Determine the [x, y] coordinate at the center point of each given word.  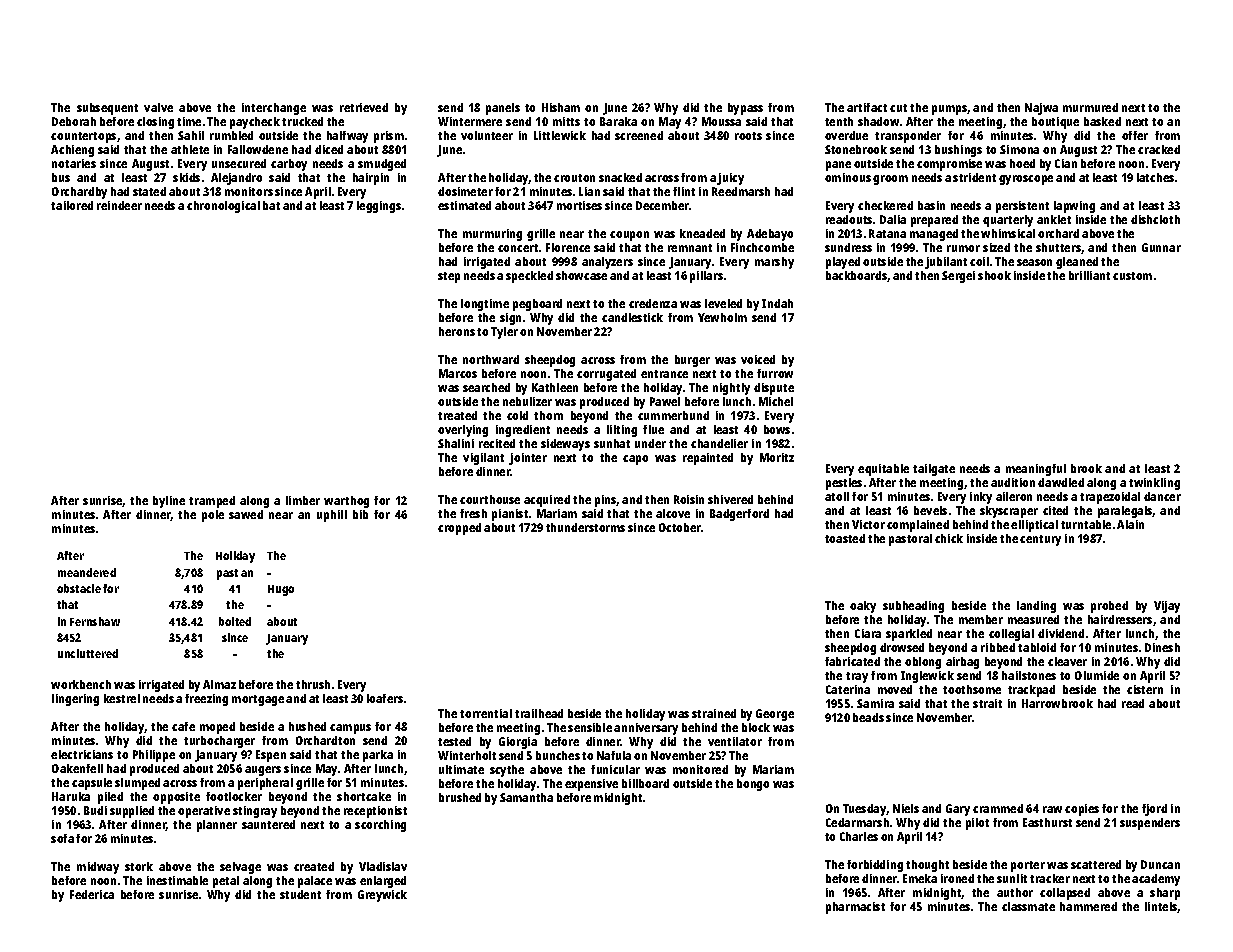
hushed [307, 726]
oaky [863, 607]
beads [868, 717]
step [449, 277]
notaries [74, 163]
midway [98, 868]
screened [639, 135]
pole [213, 516]
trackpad [1031, 691]
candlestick [632, 317]
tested [454, 741]
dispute [774, 389]
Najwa [1041, 109]
